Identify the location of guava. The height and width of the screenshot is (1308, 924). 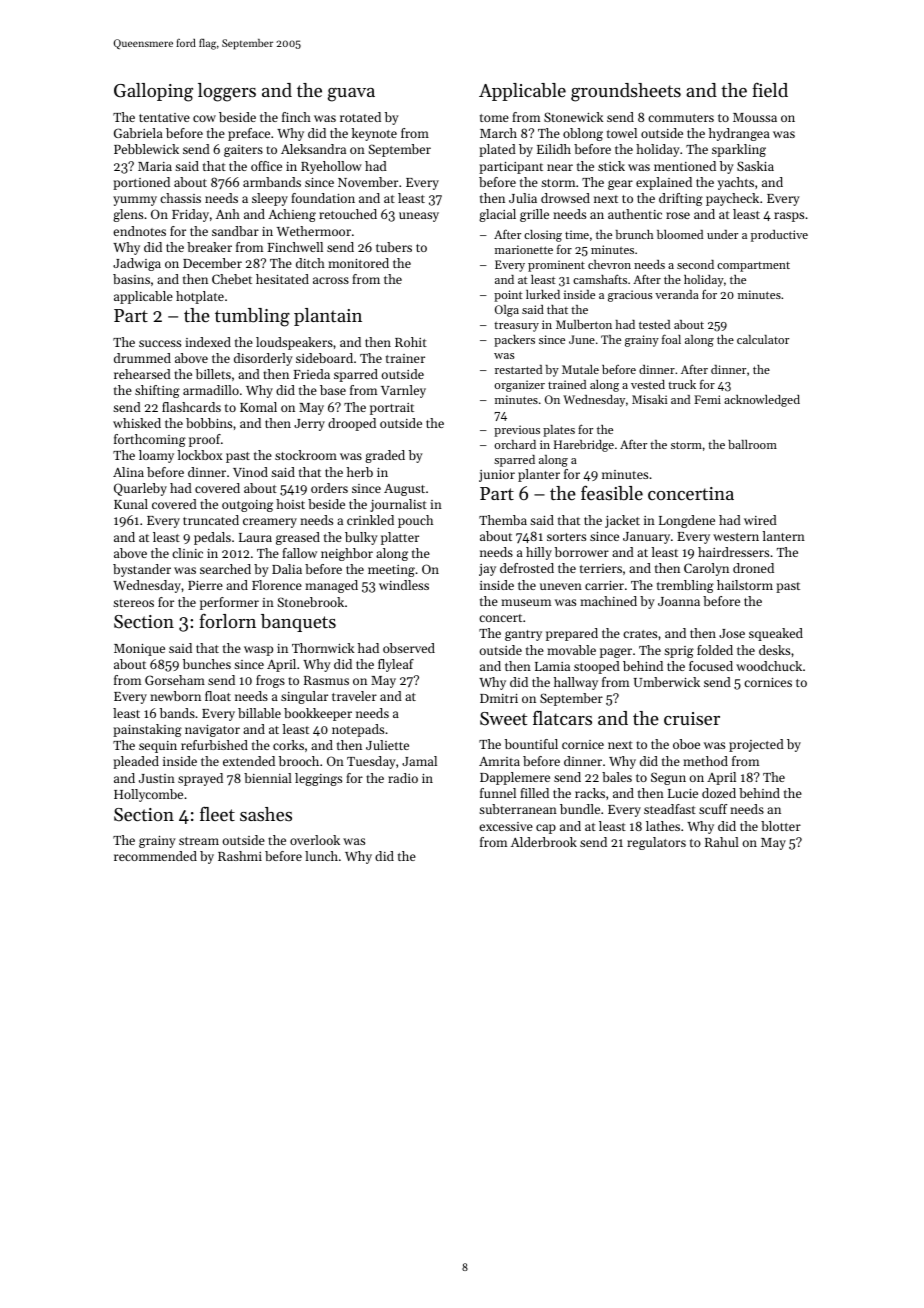
(351, 94).
